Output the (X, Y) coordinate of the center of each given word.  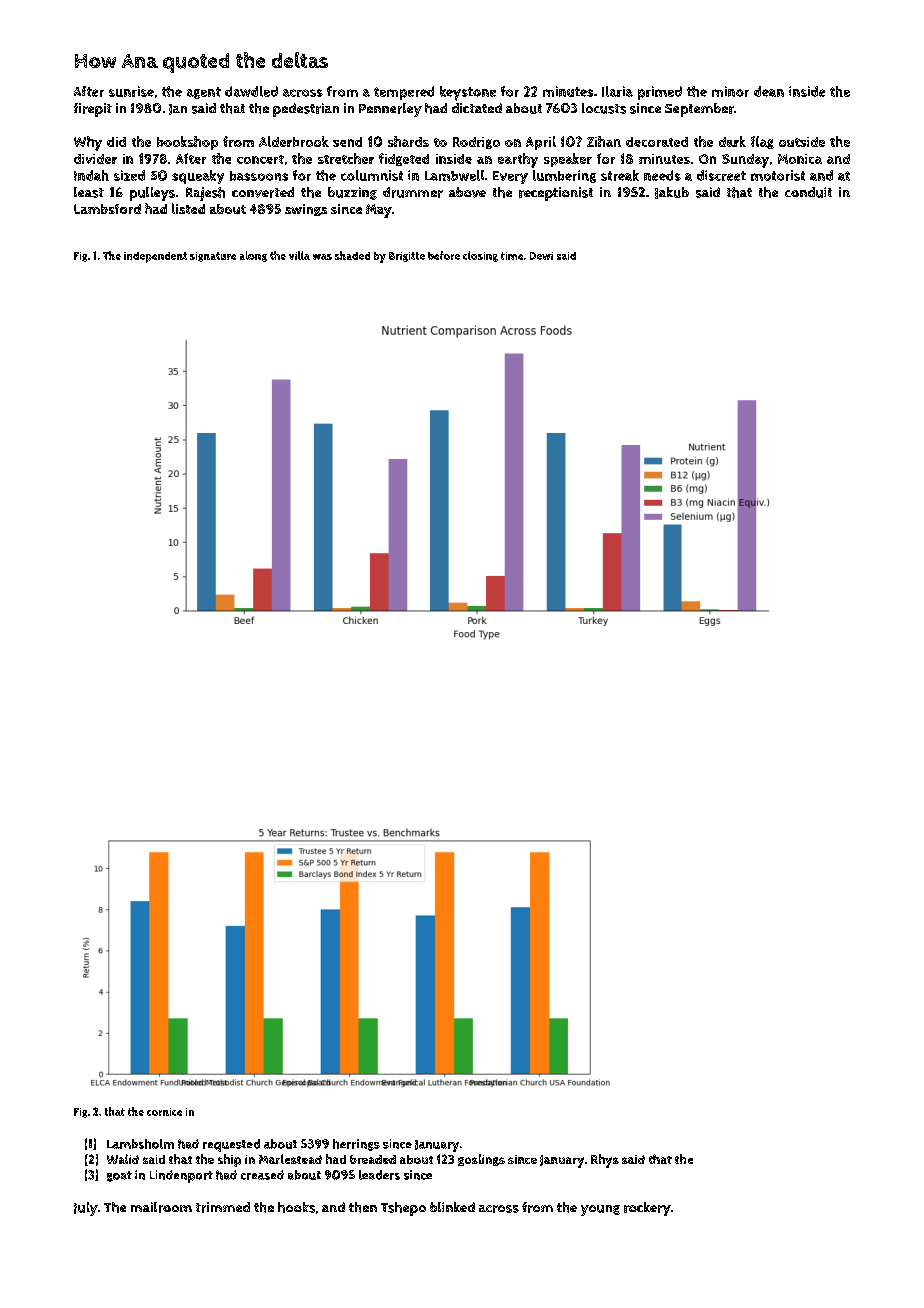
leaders (379, 1175)
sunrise (131, 91)
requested (231, 1145)
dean (769, 91)
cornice (164, 1112)
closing (480, 256)
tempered (404, 93)
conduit (808, 192)
